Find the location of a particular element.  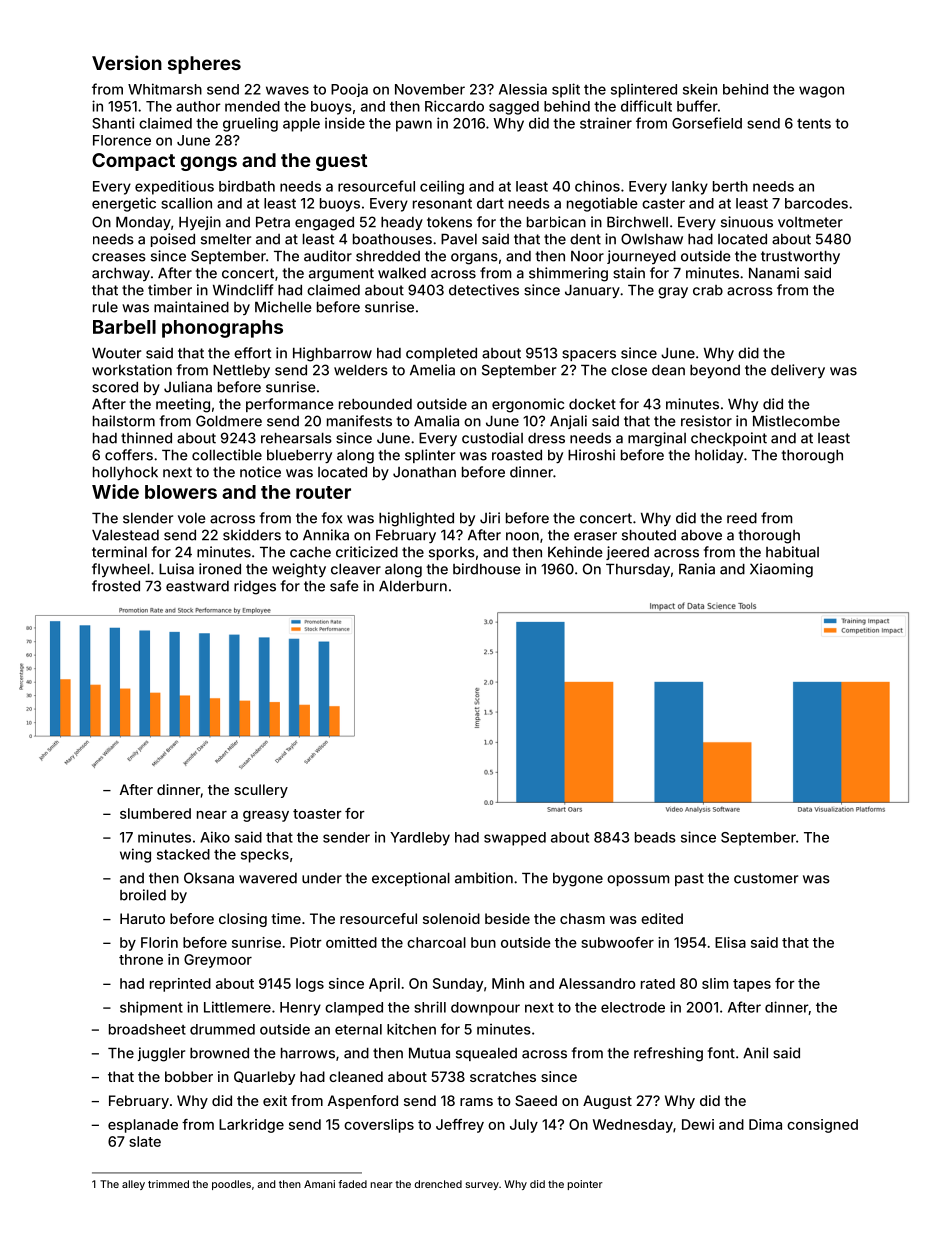

Version is located at coordinates (127, 62).
